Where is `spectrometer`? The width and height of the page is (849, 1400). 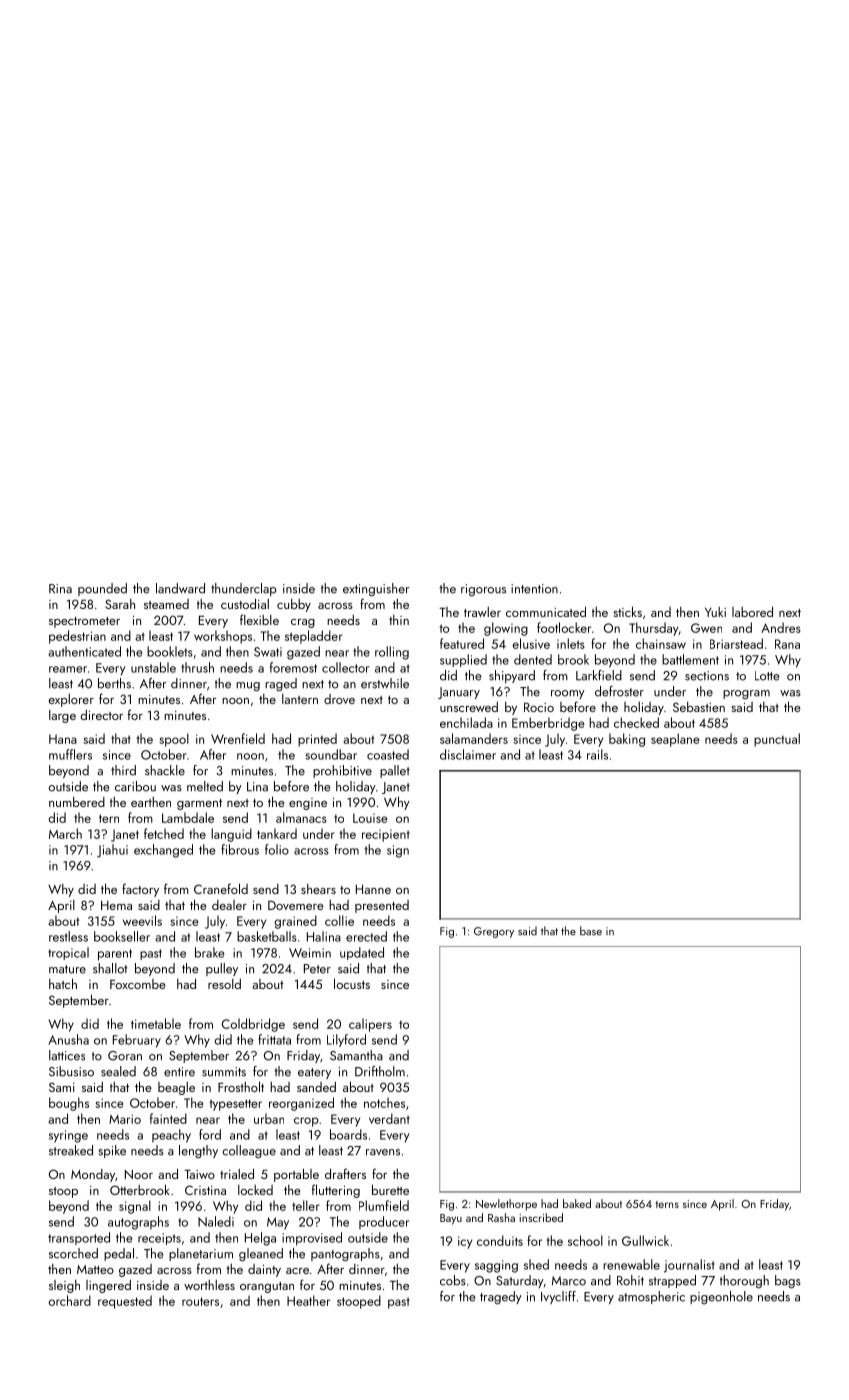
spectrometer is located at coordinates (84, 622).
